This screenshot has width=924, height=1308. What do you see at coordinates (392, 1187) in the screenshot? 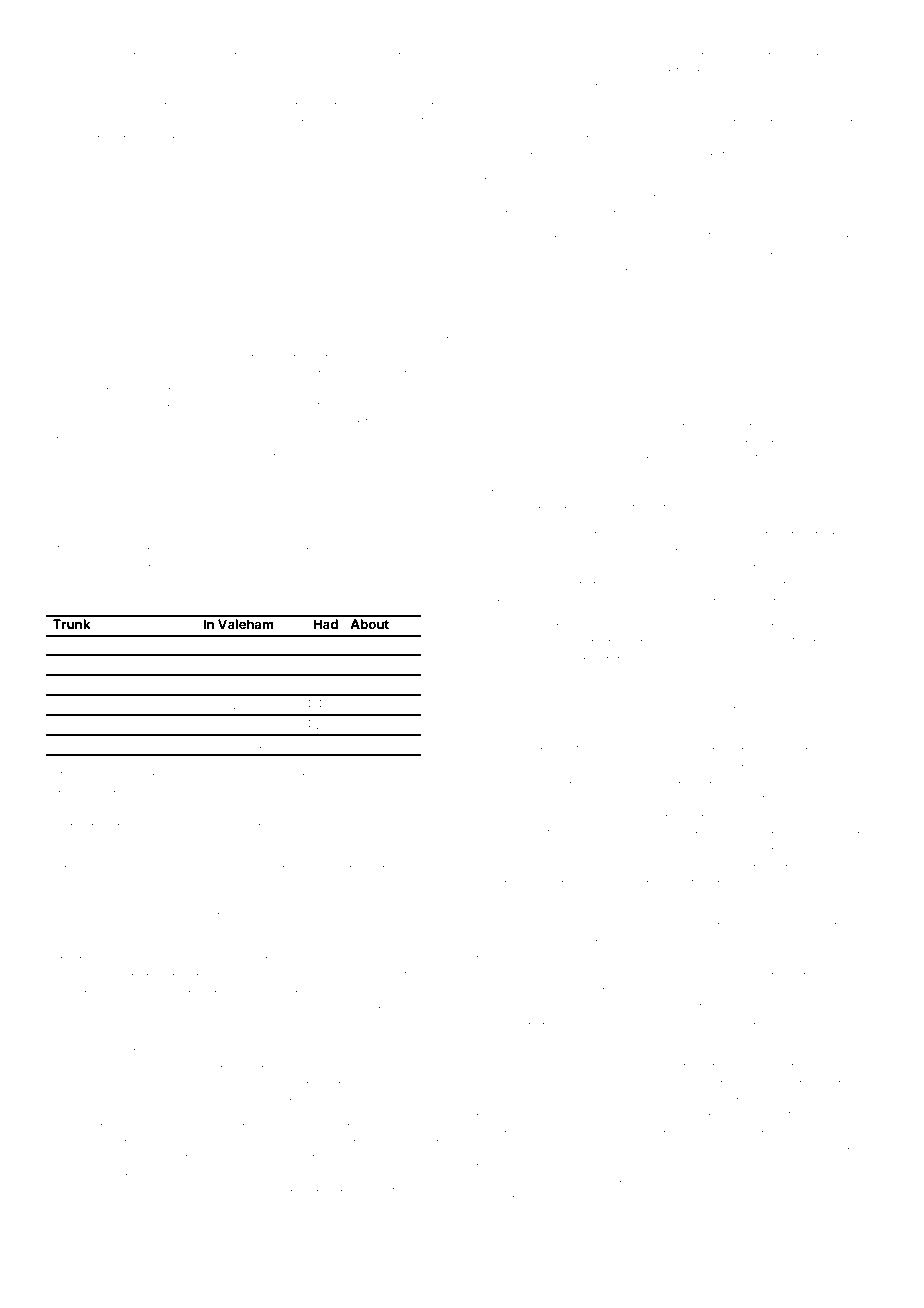
I see `brakes` at bounding box center [392, 1187].
